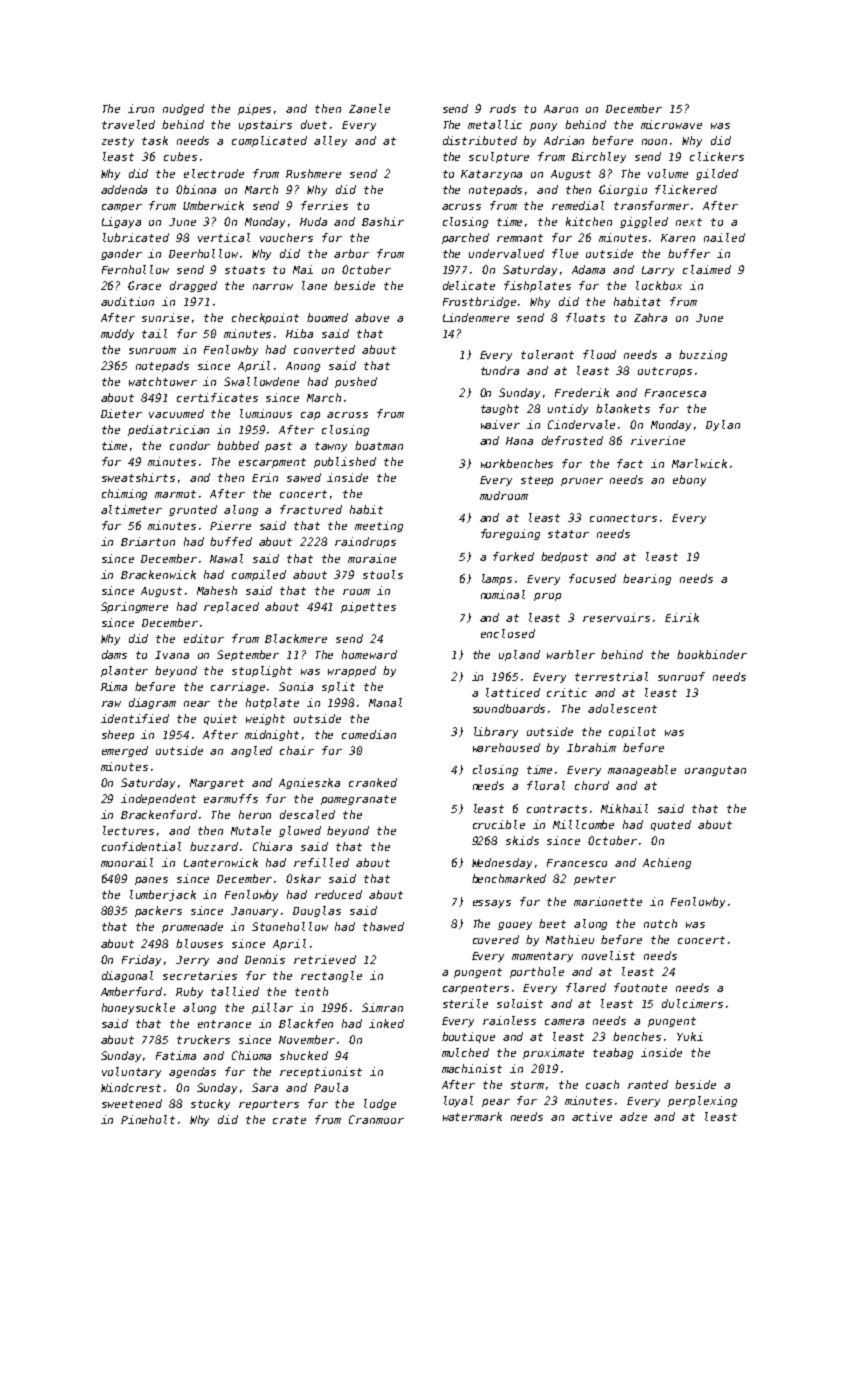  Describe the element at coordinates (183, 109) in the screenshot. I see `nudged` at that location.
